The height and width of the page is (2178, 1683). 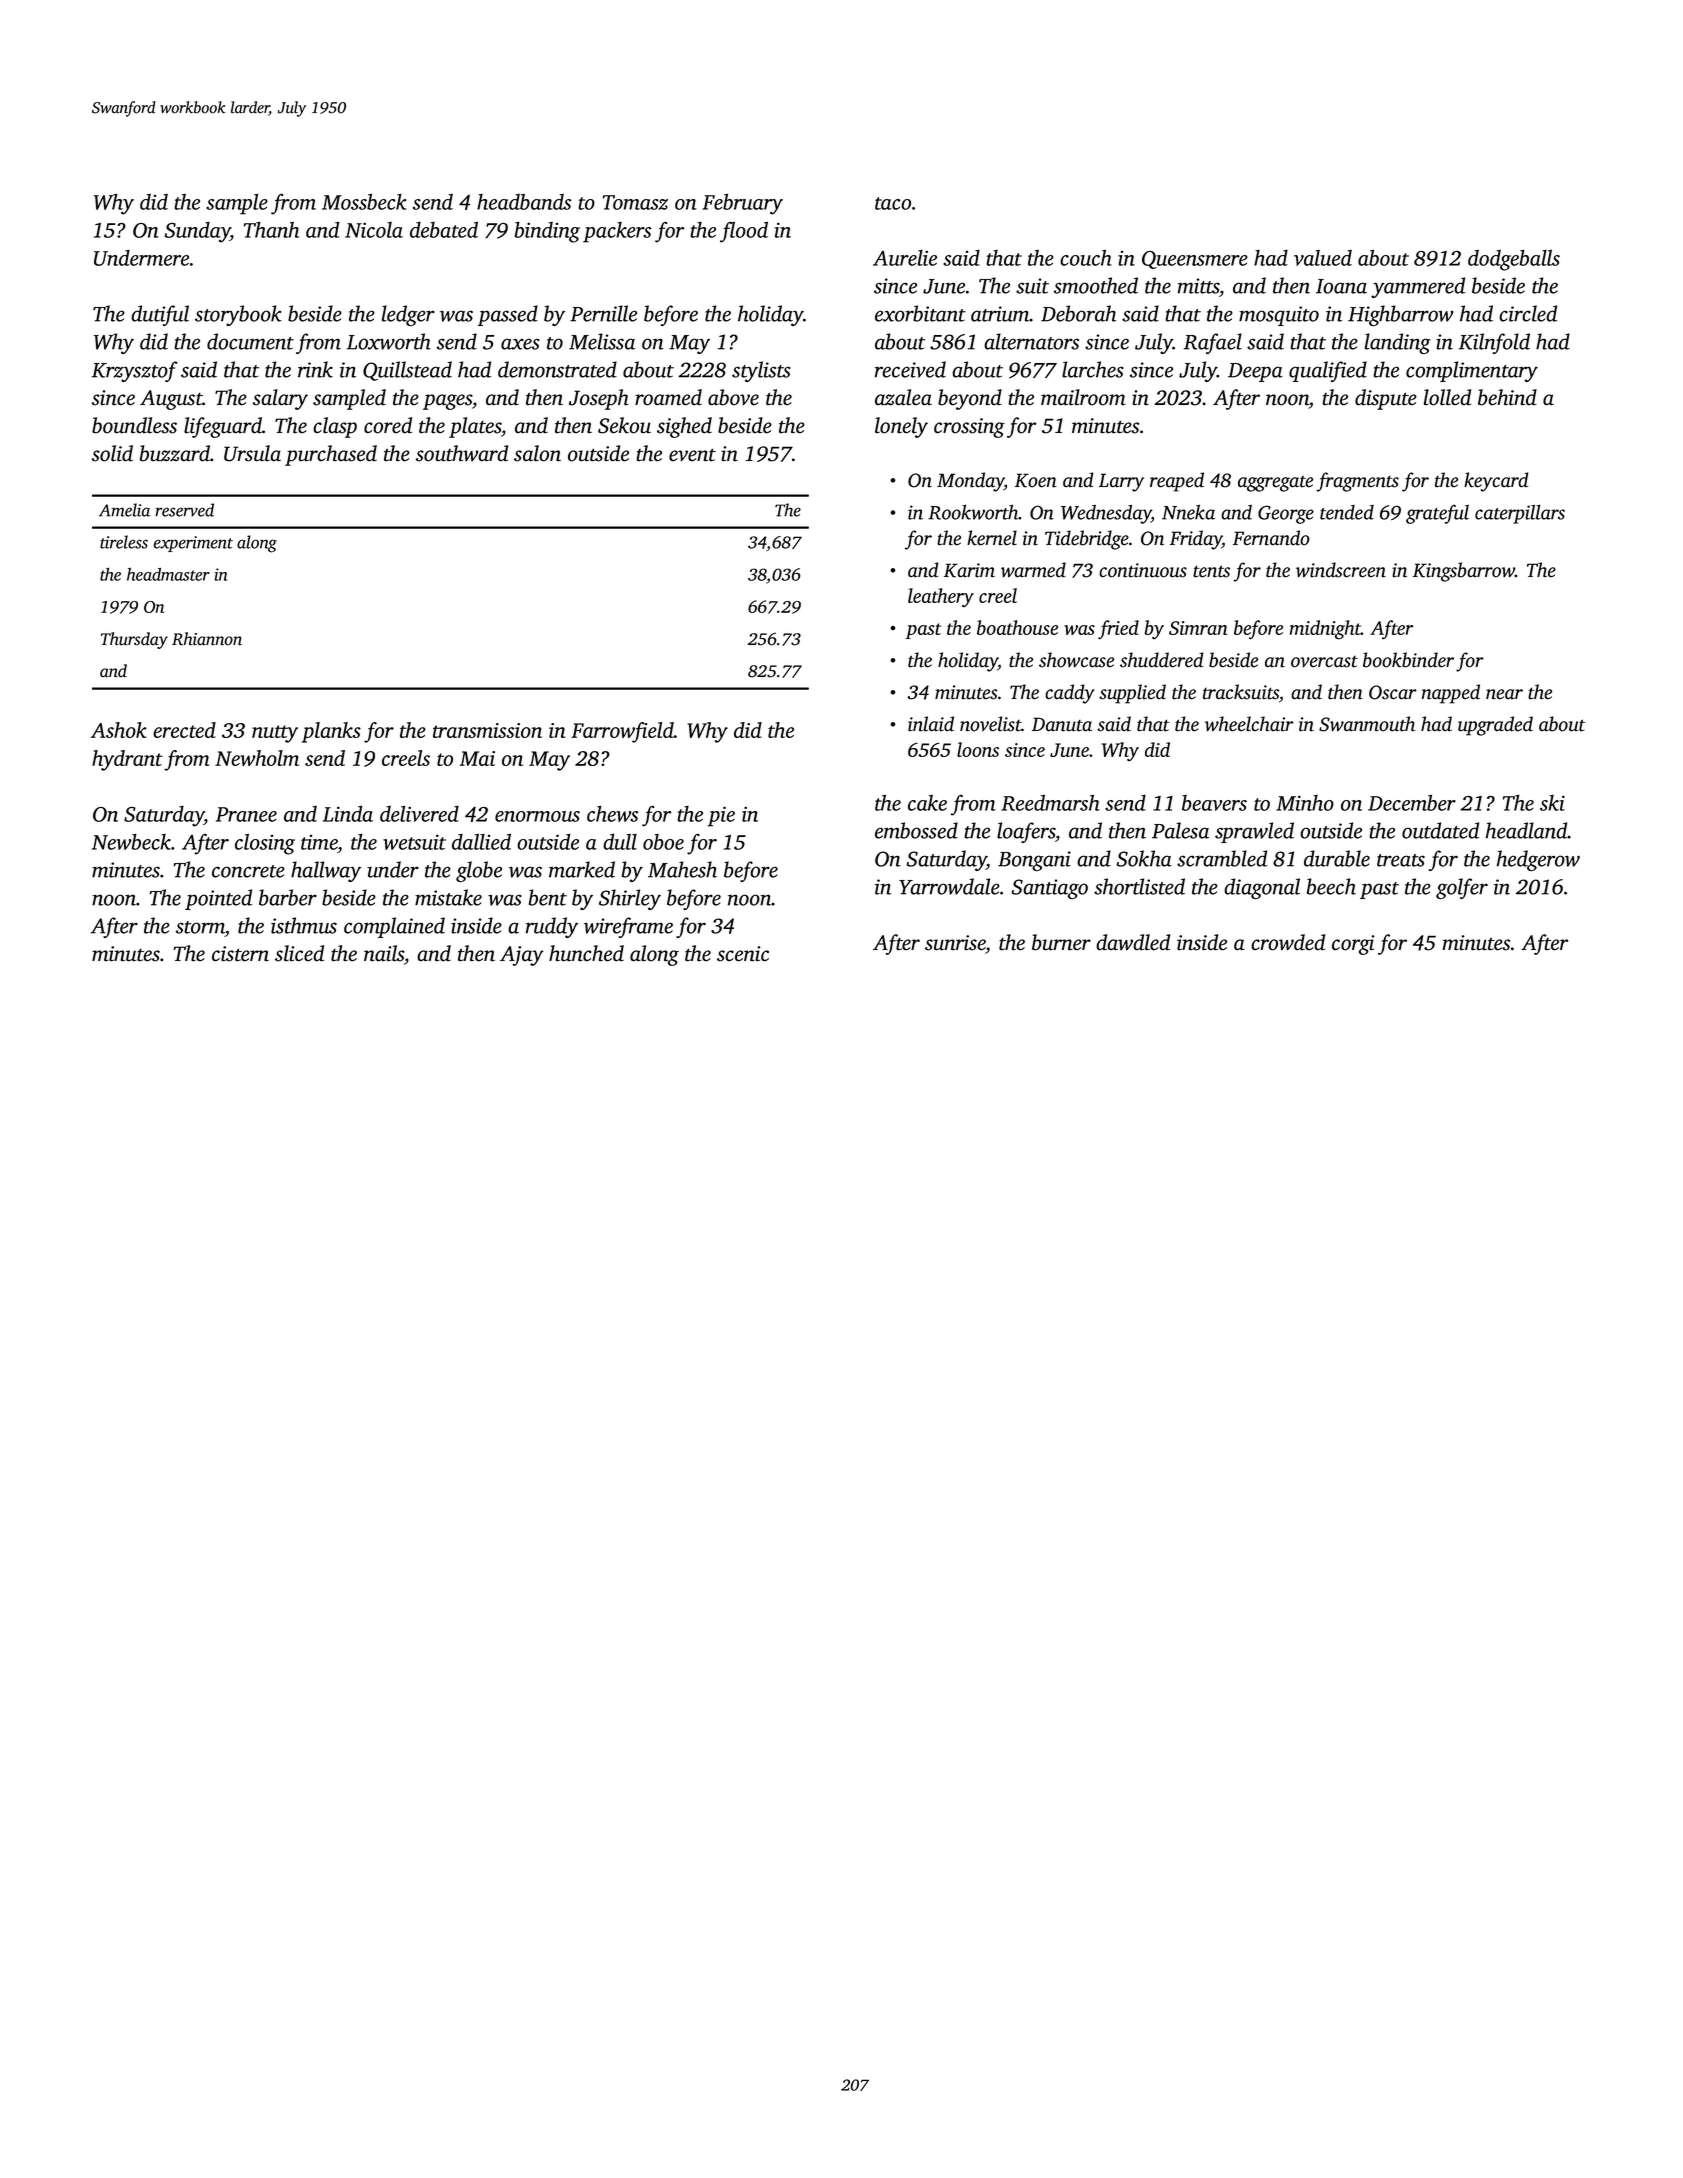 I want to click on burner, so click(x=1061, y=942).
